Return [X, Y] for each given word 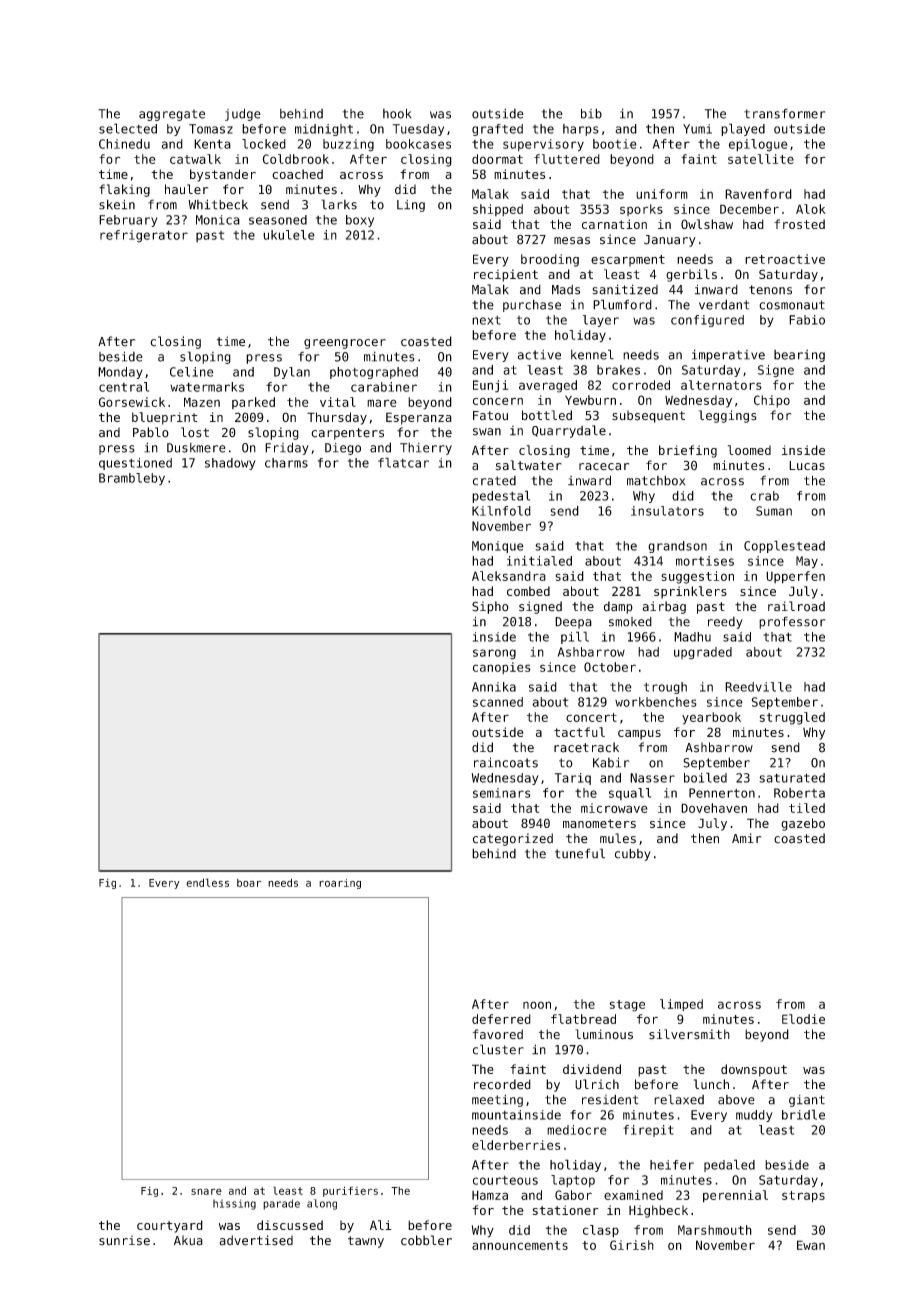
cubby [633, 854]
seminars [502, 793]
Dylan [292, 373]
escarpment [628, 261]
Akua [188, 1240]
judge [243, 114]
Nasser [652, 778]
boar [249, 883]
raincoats [506, 762]
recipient [506, 275]
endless [207, 882]
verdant [724, 304]
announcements [520, 1245]
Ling [411, 206]
